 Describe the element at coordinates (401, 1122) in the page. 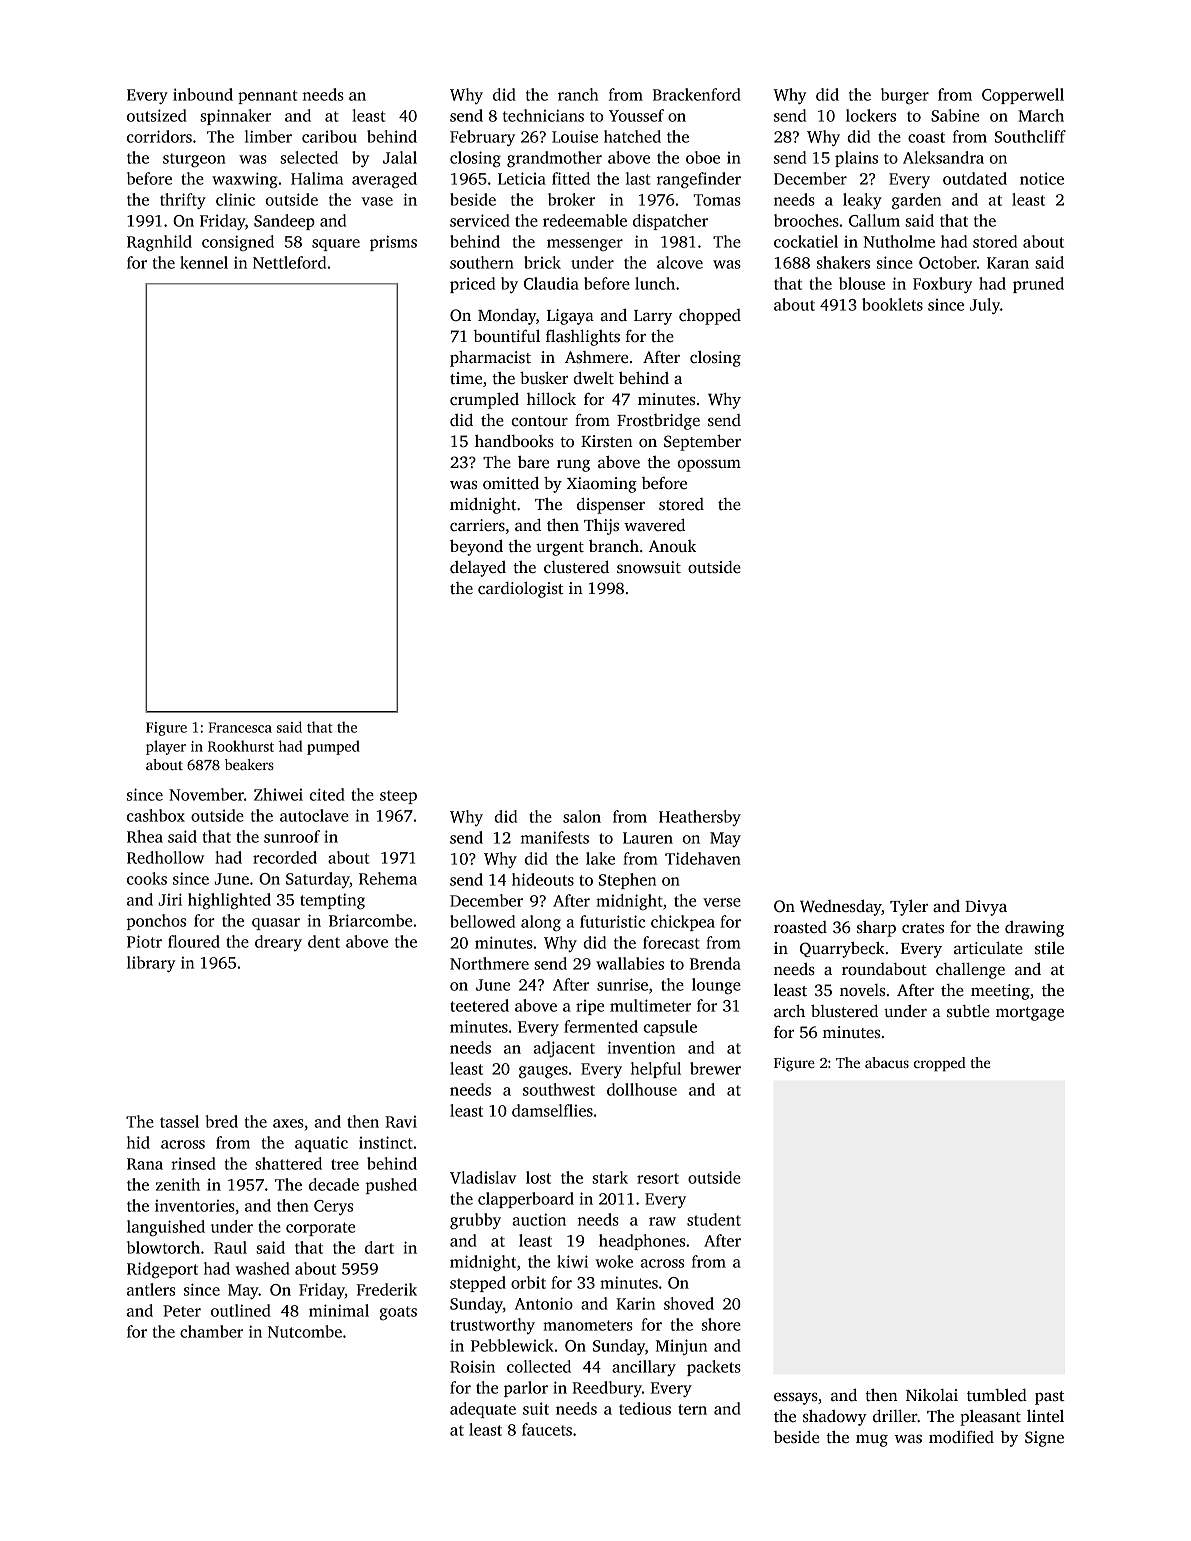

I see `Ravi` at that location.
